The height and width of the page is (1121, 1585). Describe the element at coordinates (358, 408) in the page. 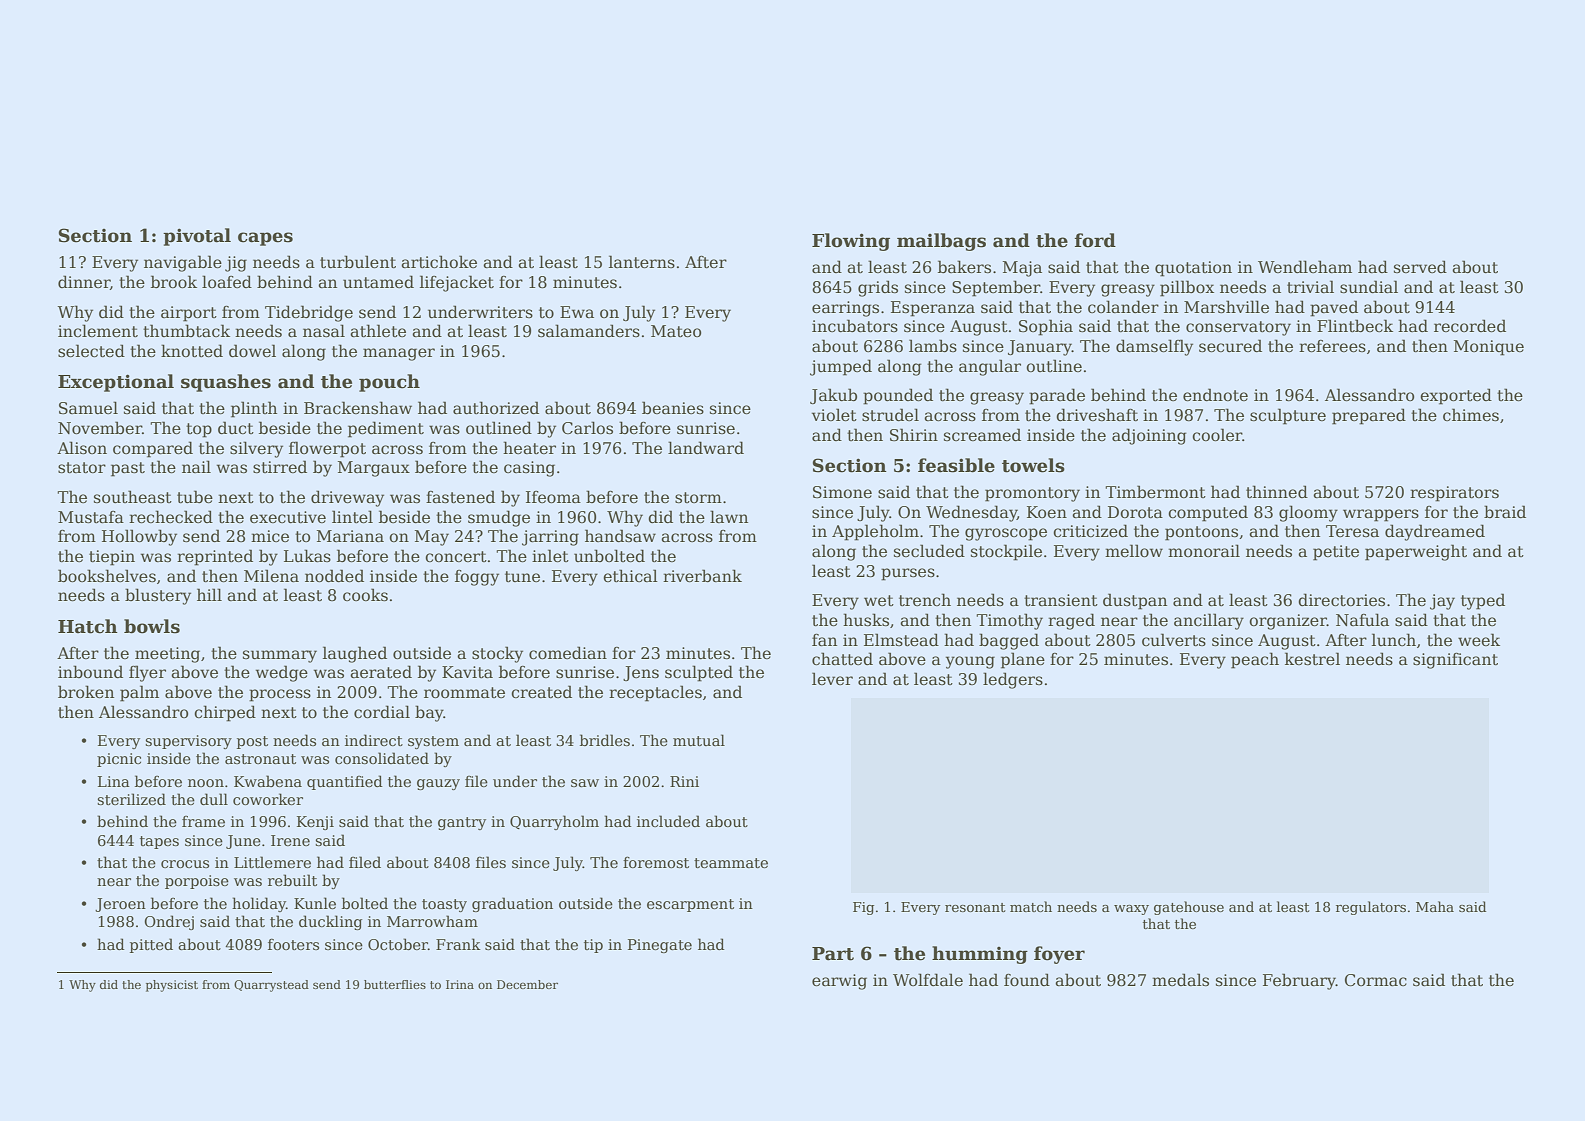

I see `Brackenshaw` at that location.
